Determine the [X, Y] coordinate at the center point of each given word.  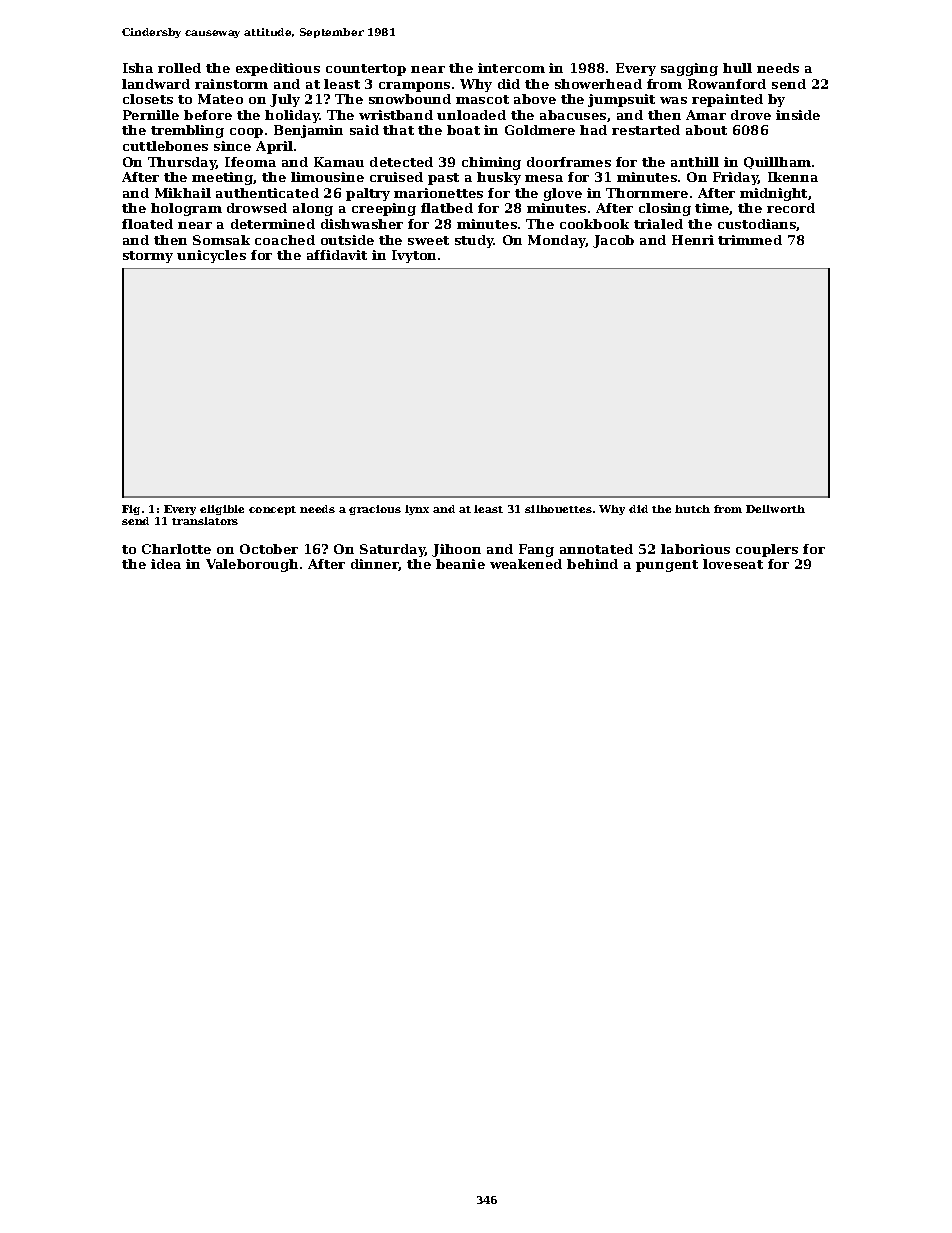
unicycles [211, 256]
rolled [179, 68]
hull [737, 68]
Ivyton [414, 256]
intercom [511, 68]
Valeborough [252, 565]
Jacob [613, 241]
